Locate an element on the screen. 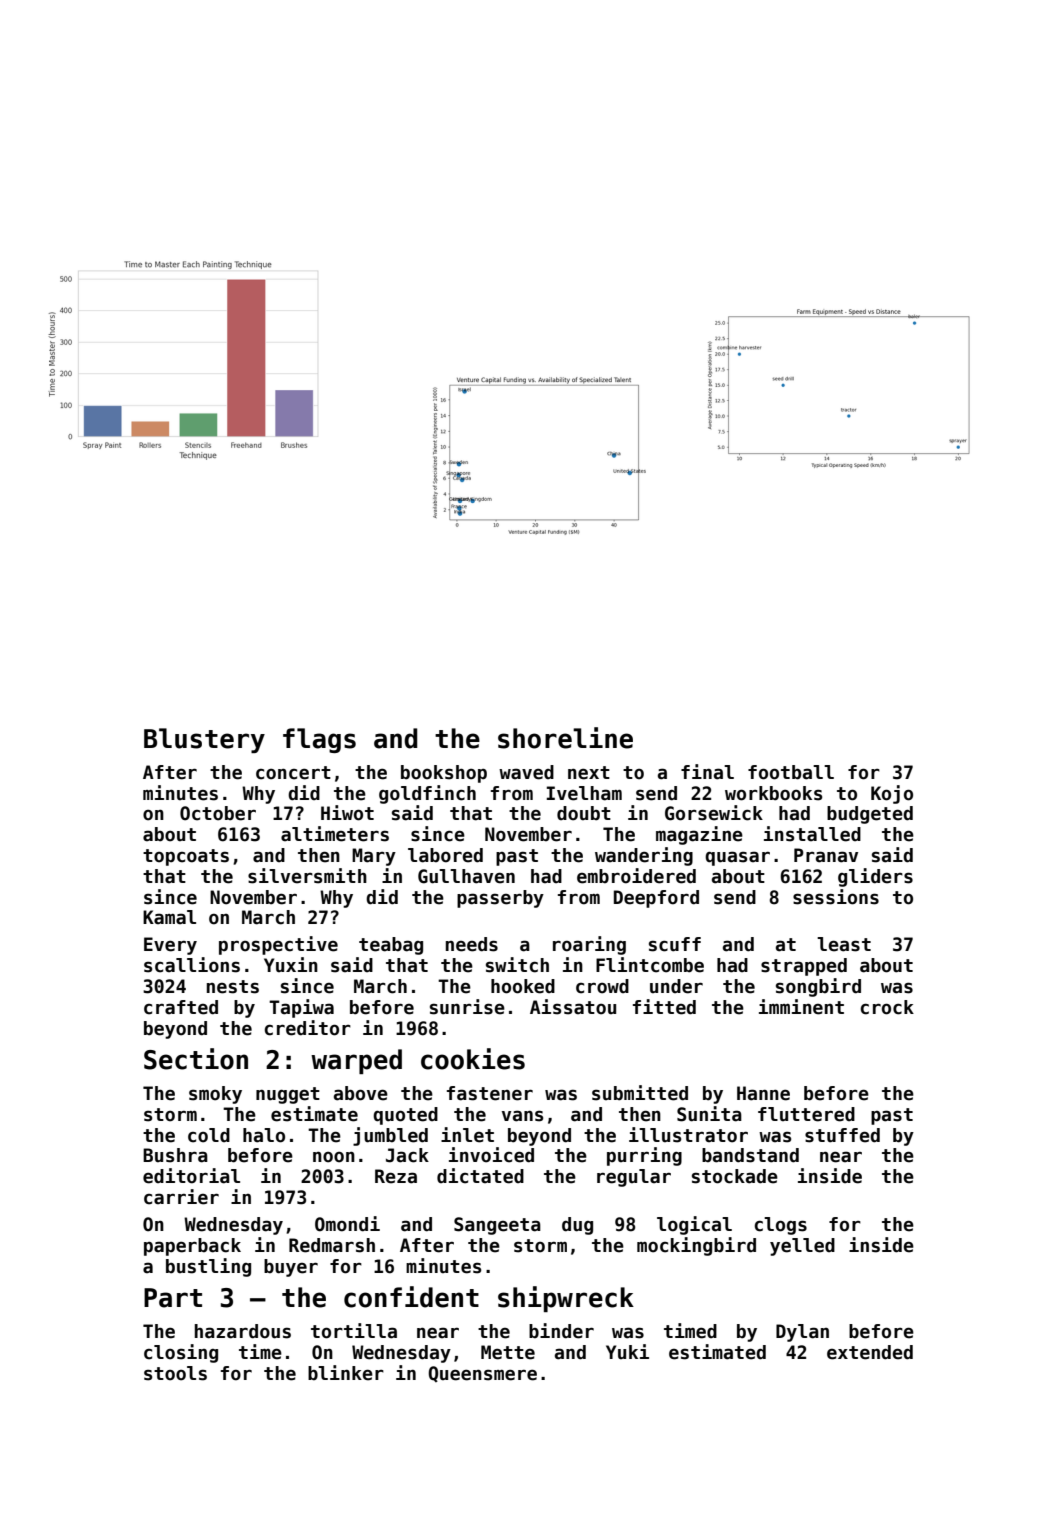 This screenshot has width=1057, height=1532. regular is located at coordinates (634, 1178).
